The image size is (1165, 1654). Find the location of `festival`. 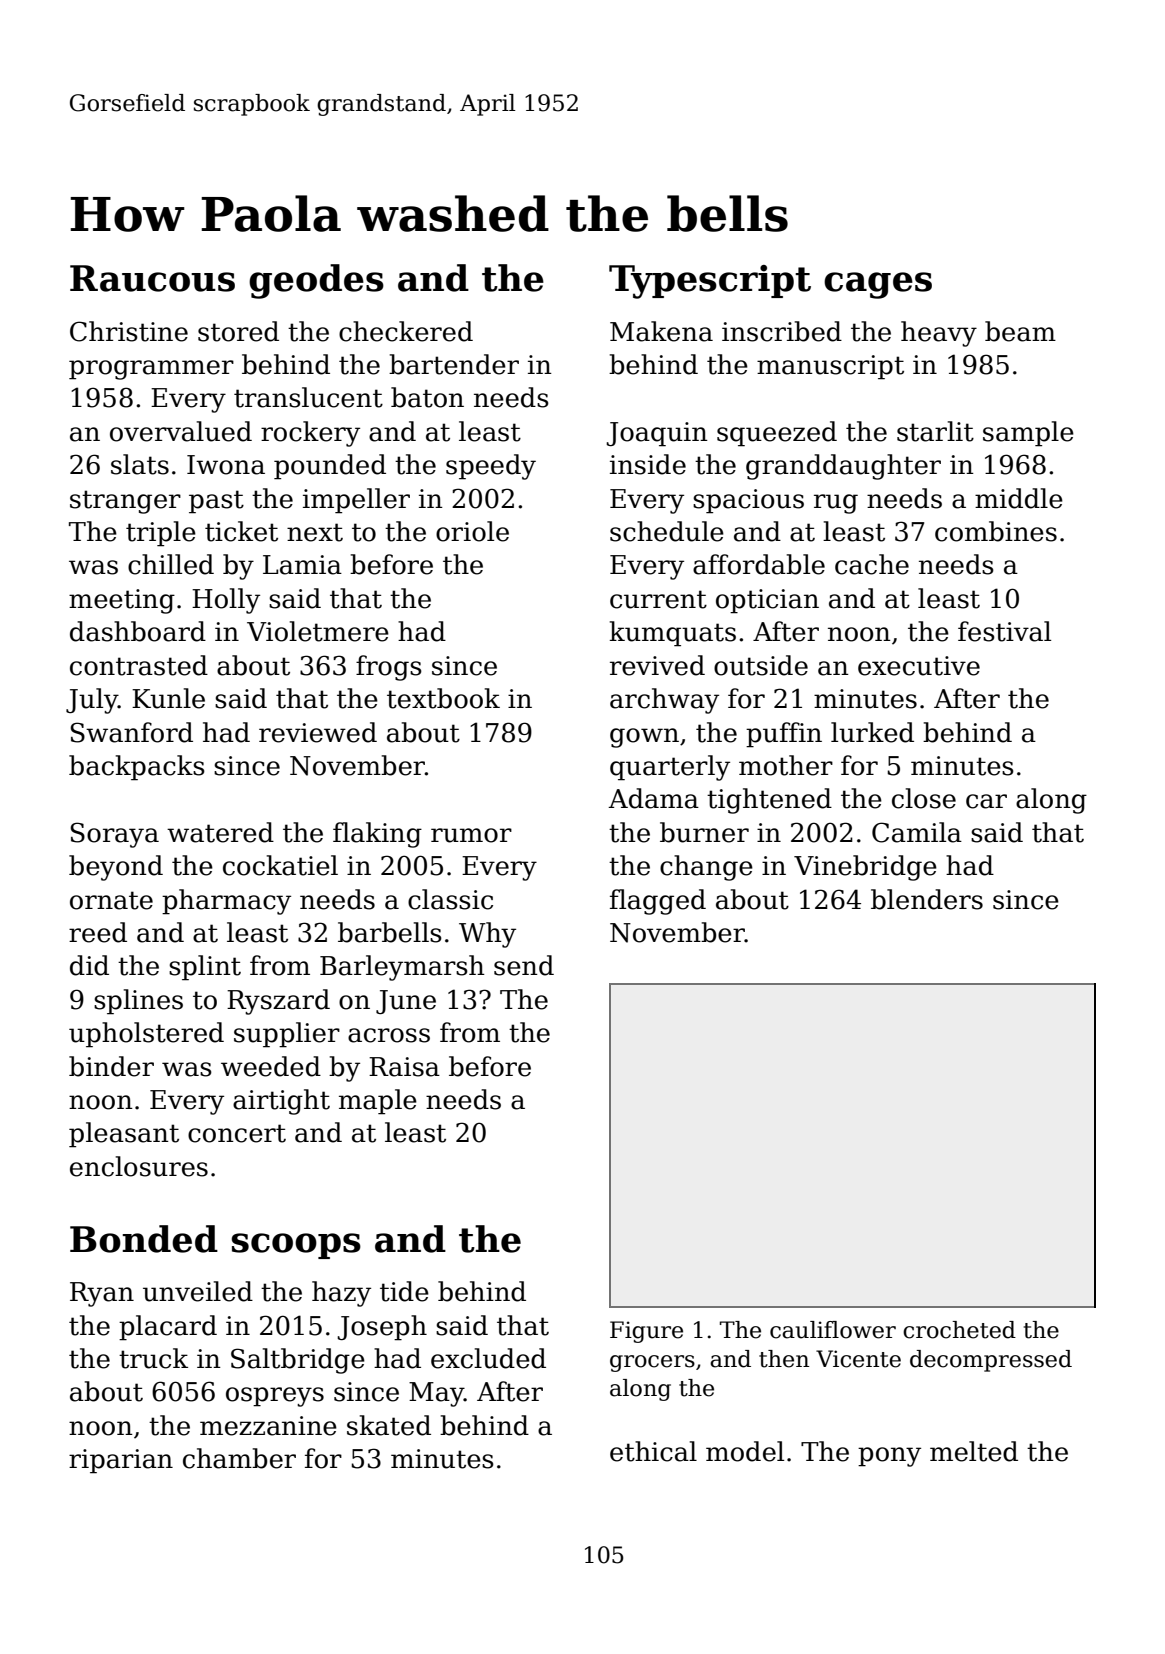

festival is located at coordinates (1004, 631).
